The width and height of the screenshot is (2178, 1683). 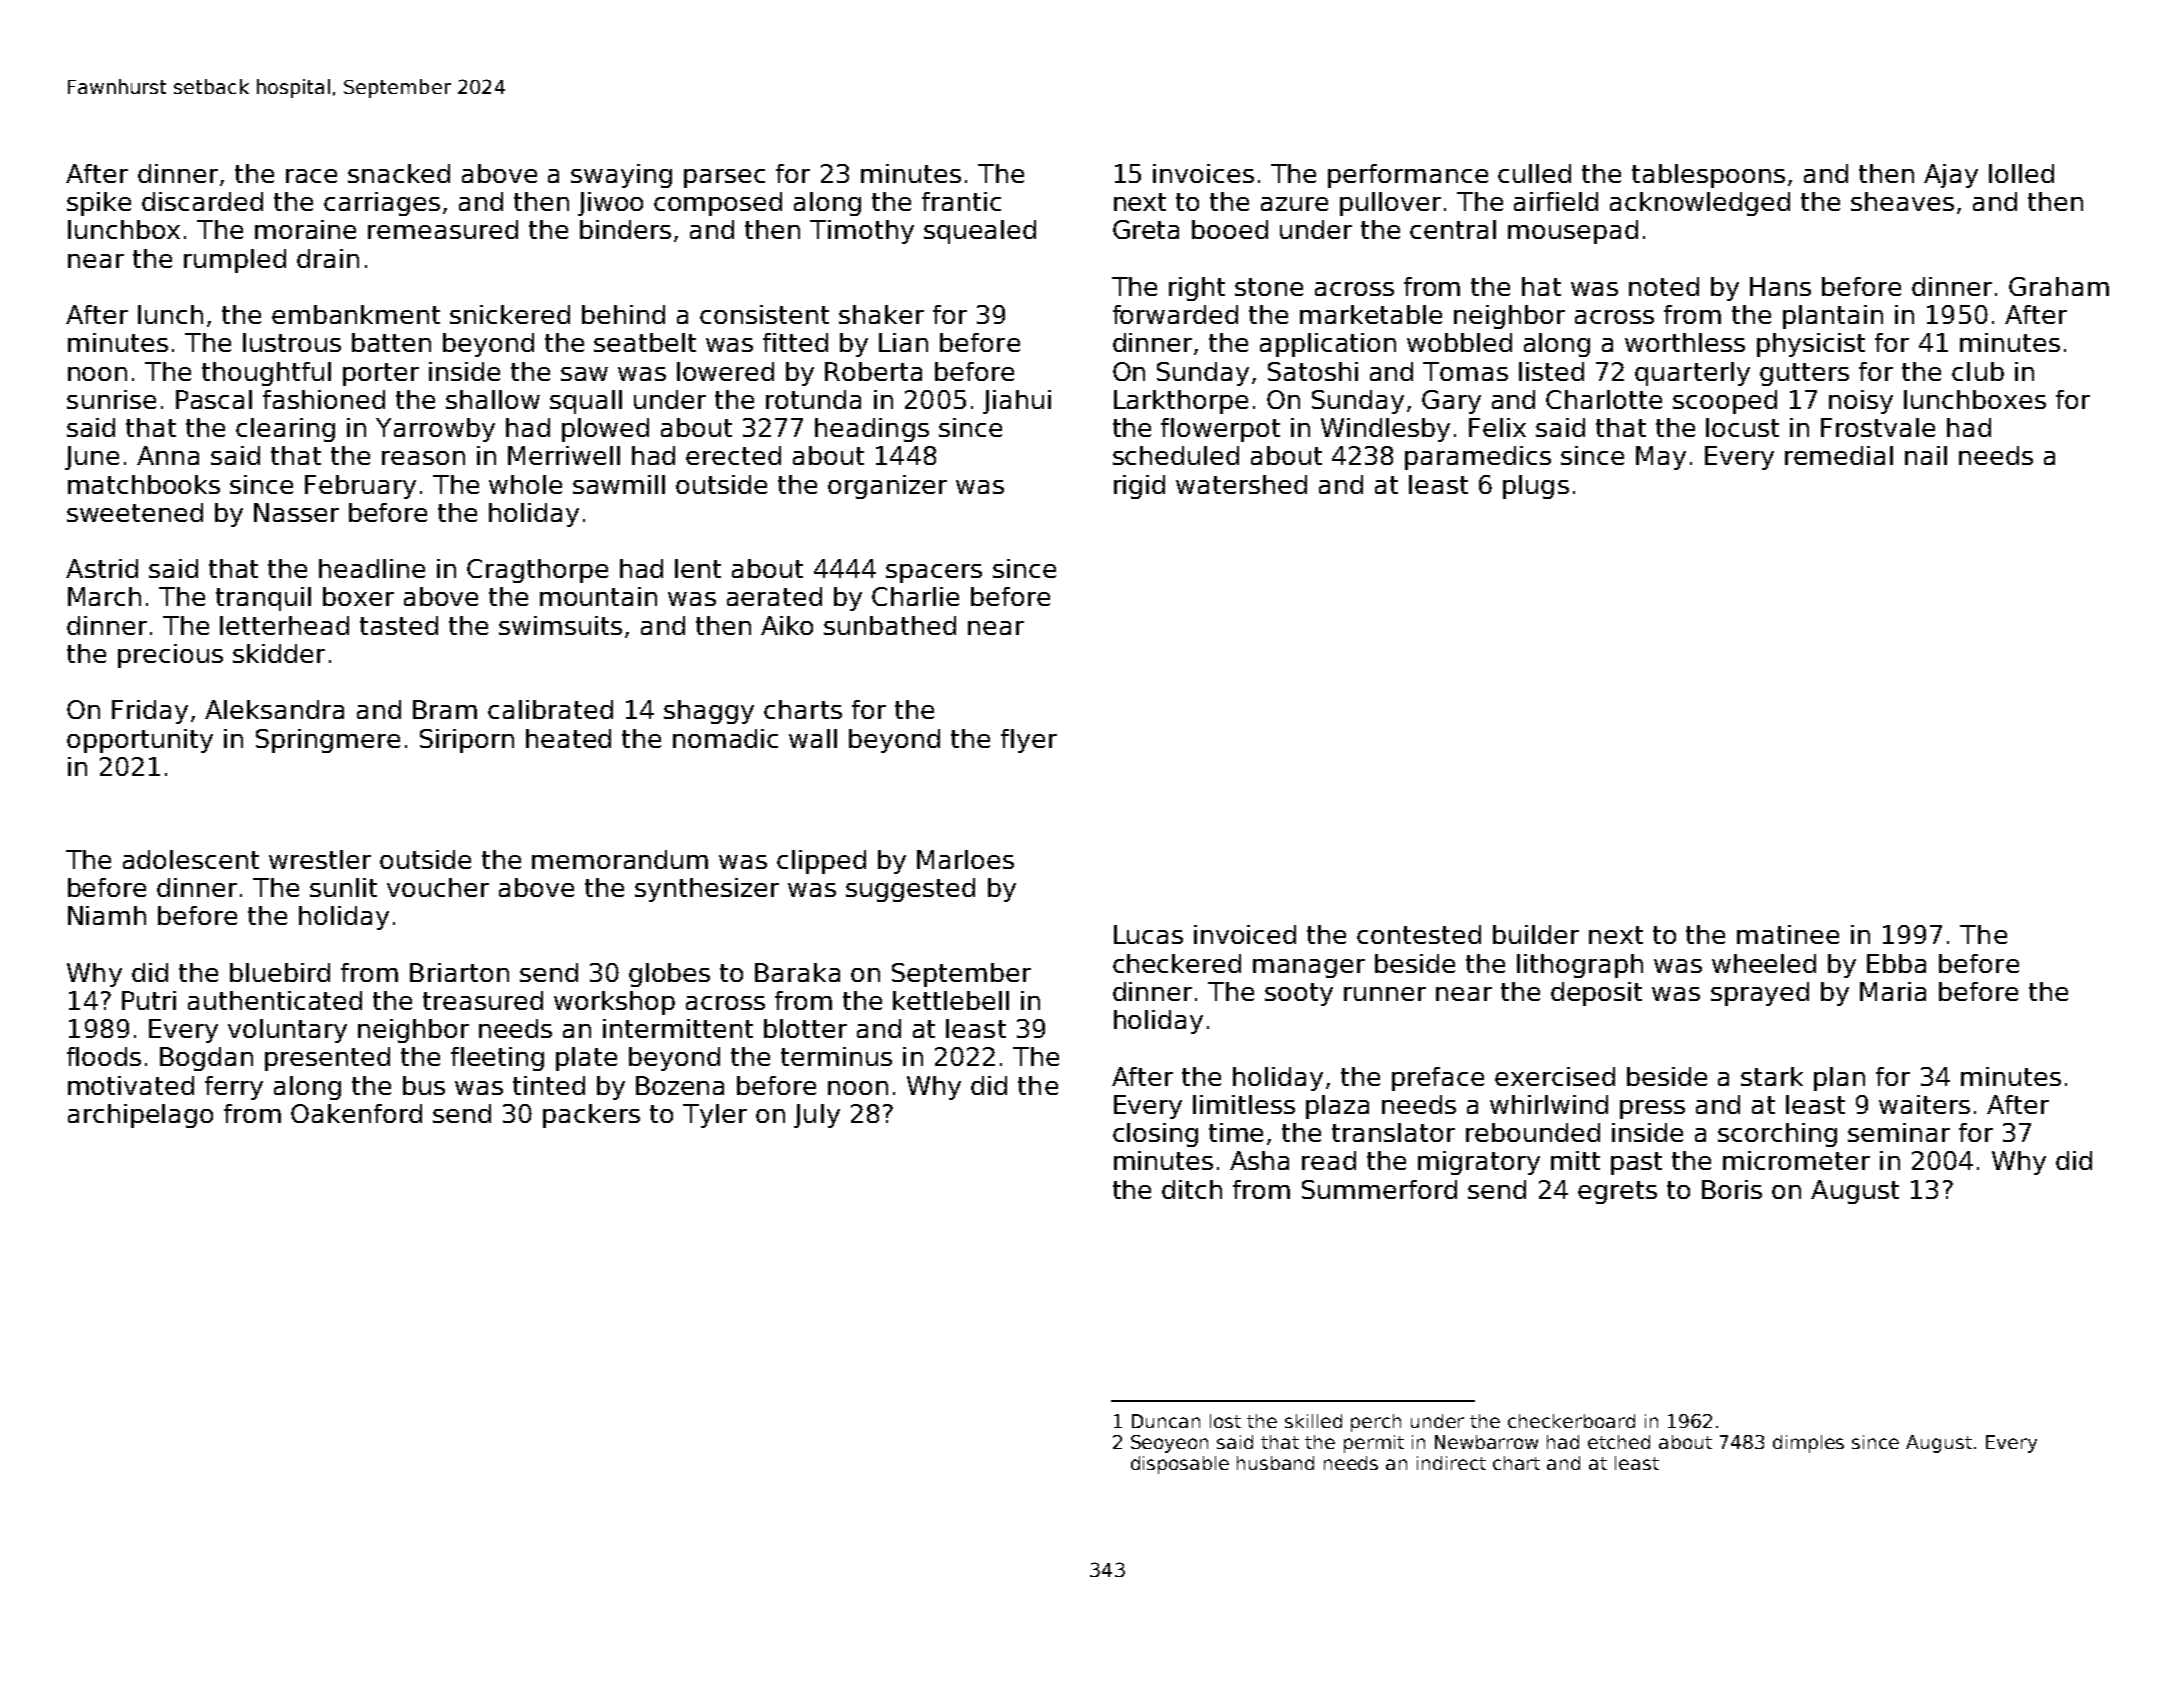 What do you see at coordinates (1313, 371) in the screenshot?
I see `Satoshi` at bounding box center [1313, 371].
